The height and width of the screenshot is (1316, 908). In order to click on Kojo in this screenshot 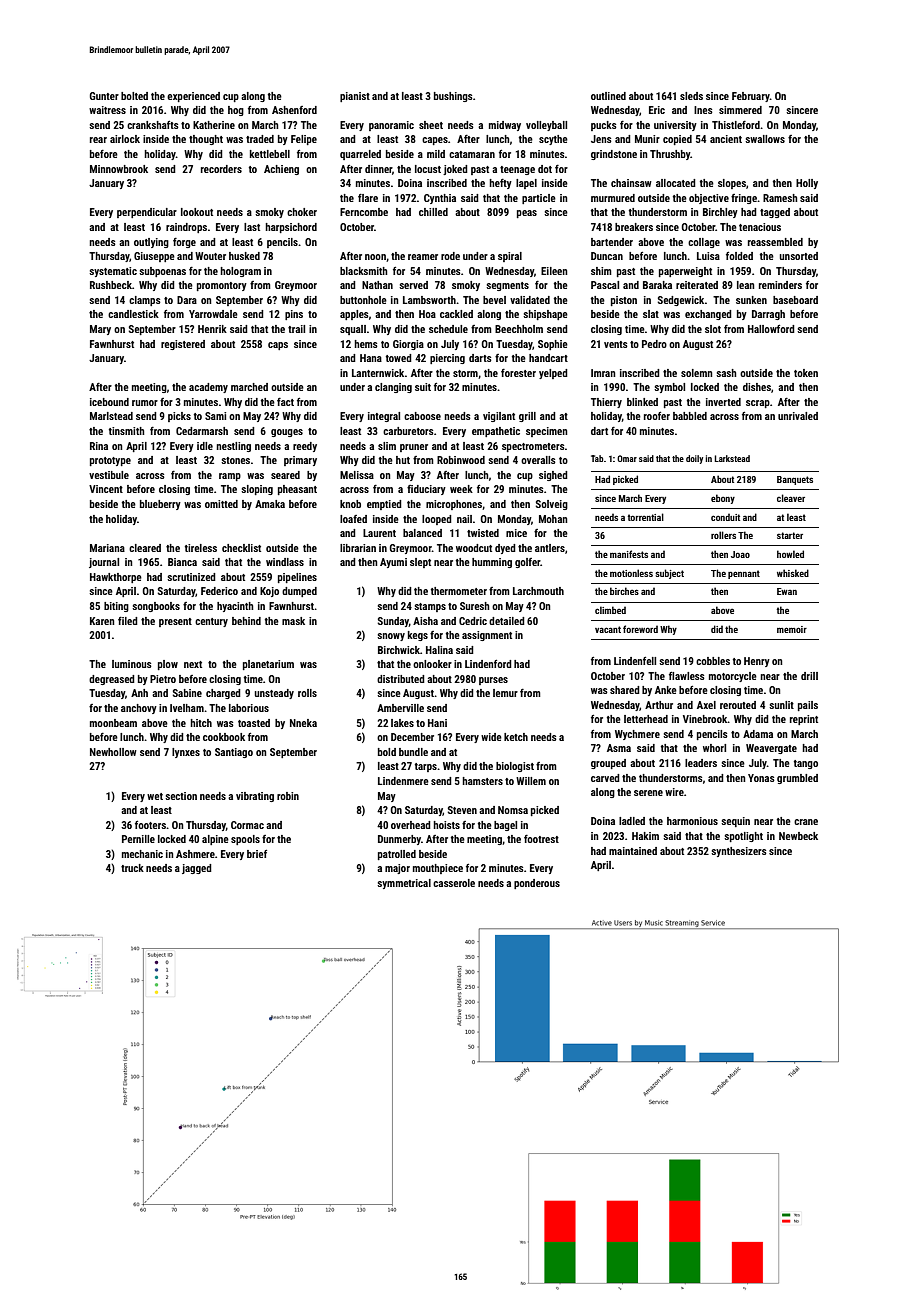, I will do `click(269, 592)`.
